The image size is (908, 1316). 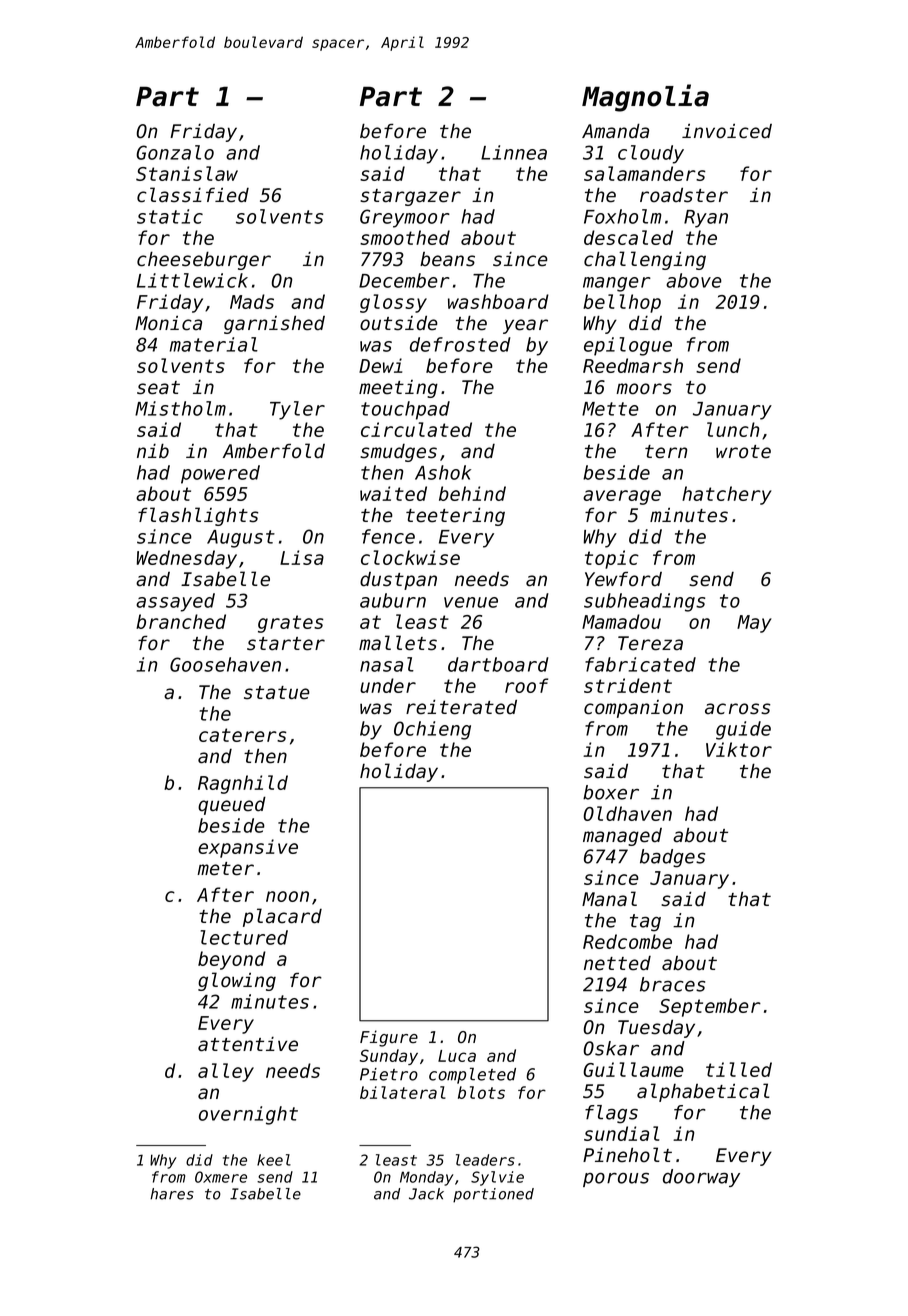 I want to click on powered, so click(x=220, y=474).
